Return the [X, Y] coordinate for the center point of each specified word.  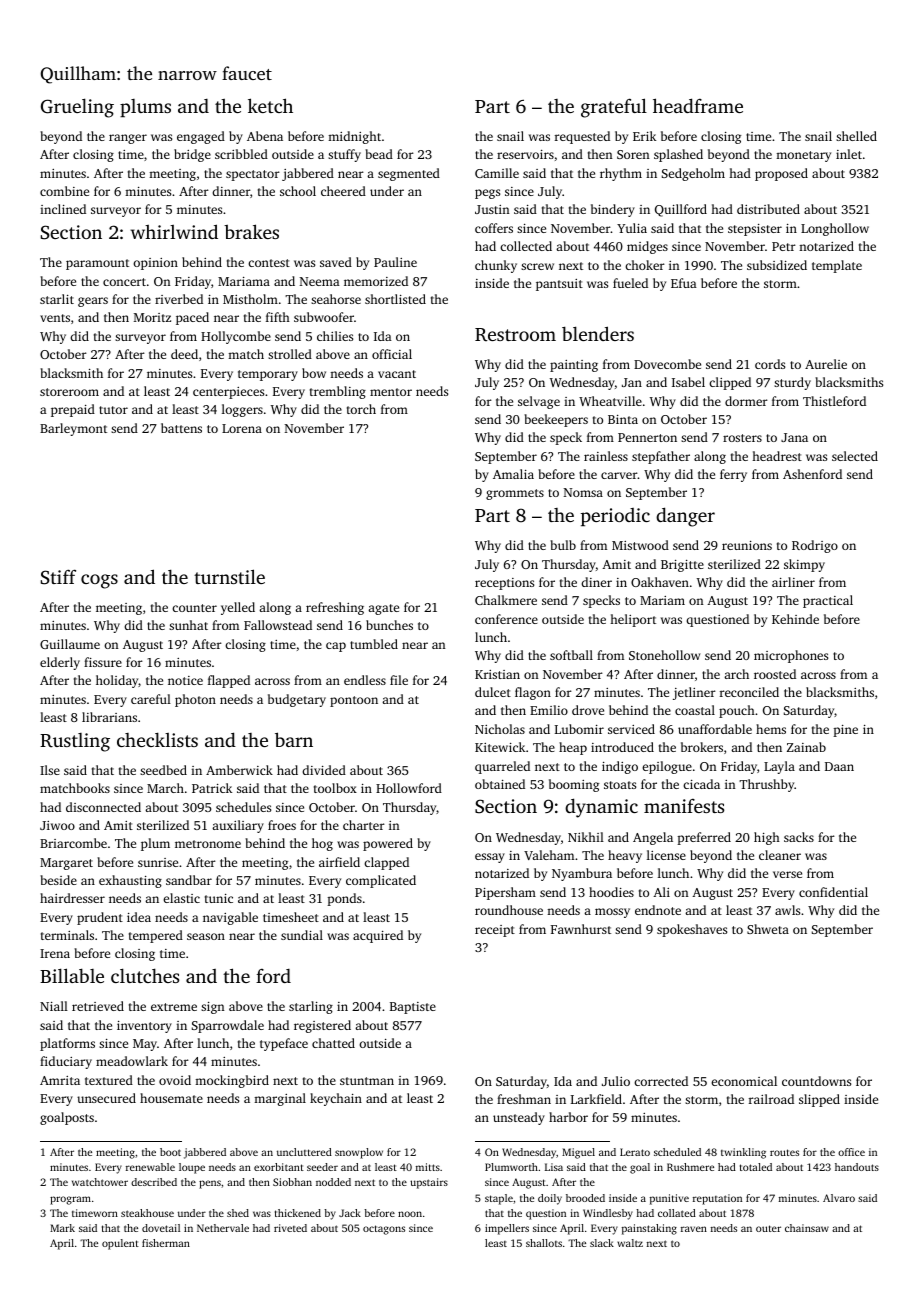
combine [64, 191]
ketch [270, 105]
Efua [684, 283]
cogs [99, 581]
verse [787, 874]
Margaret [66, 864]
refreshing [335, 608]
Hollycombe [236, 337]
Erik [644, 136]
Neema [320, 281]
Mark [62, 1228]
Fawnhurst [581, 929]
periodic [615, 517]
